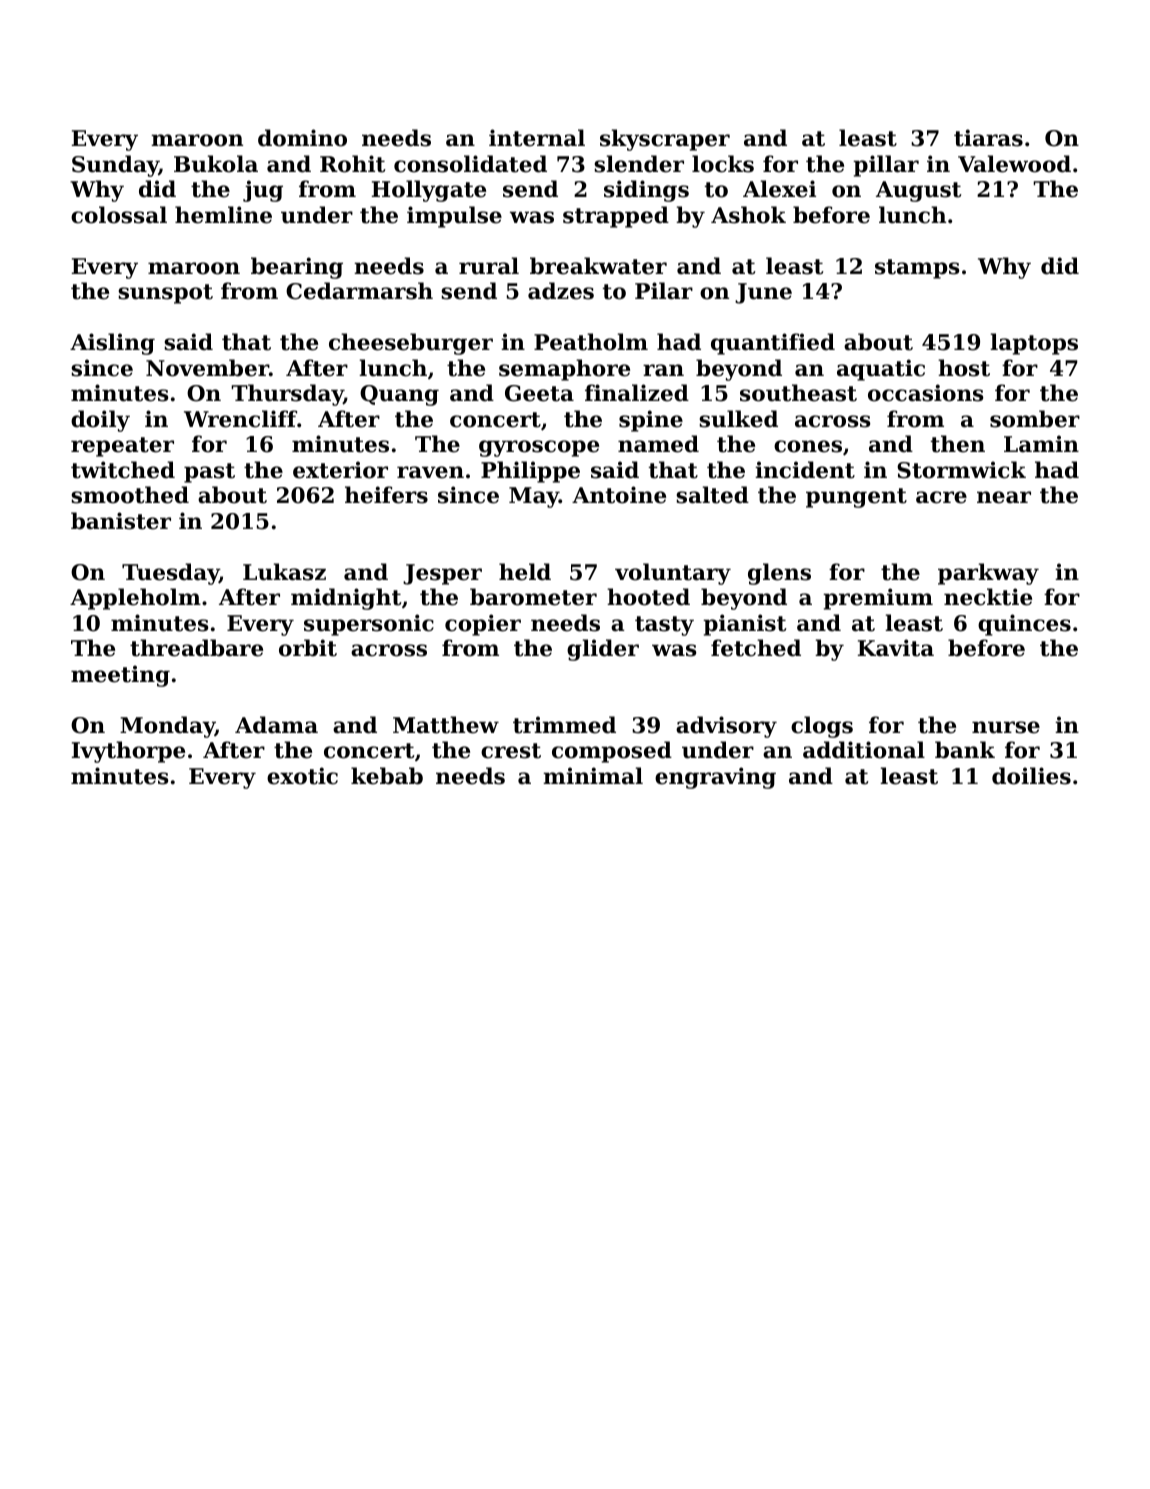 The width and height of the screenshot is (1150, 1489). I want to click on skyscraper, so click(665, 140).
